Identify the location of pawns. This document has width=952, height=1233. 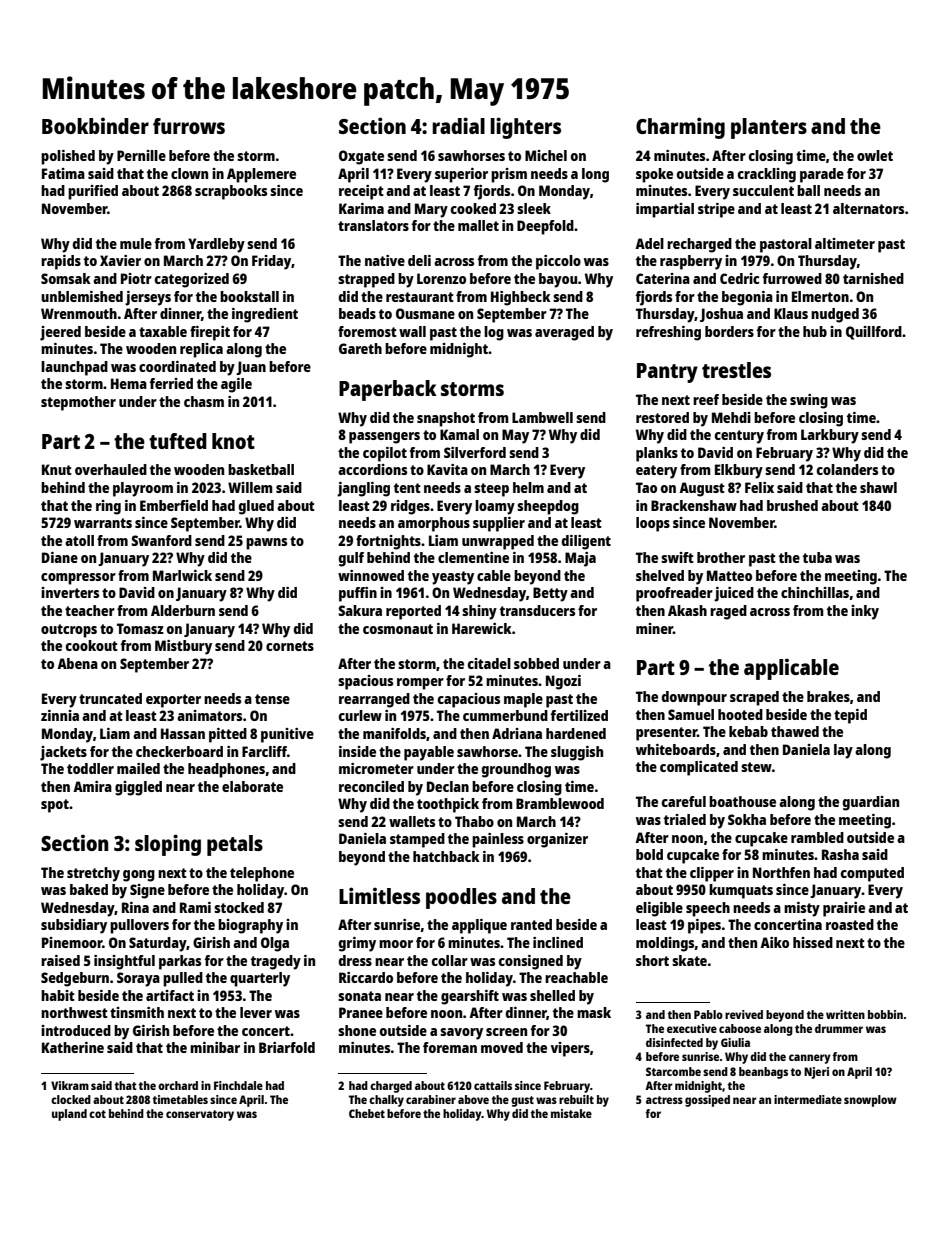
(266, 544).
